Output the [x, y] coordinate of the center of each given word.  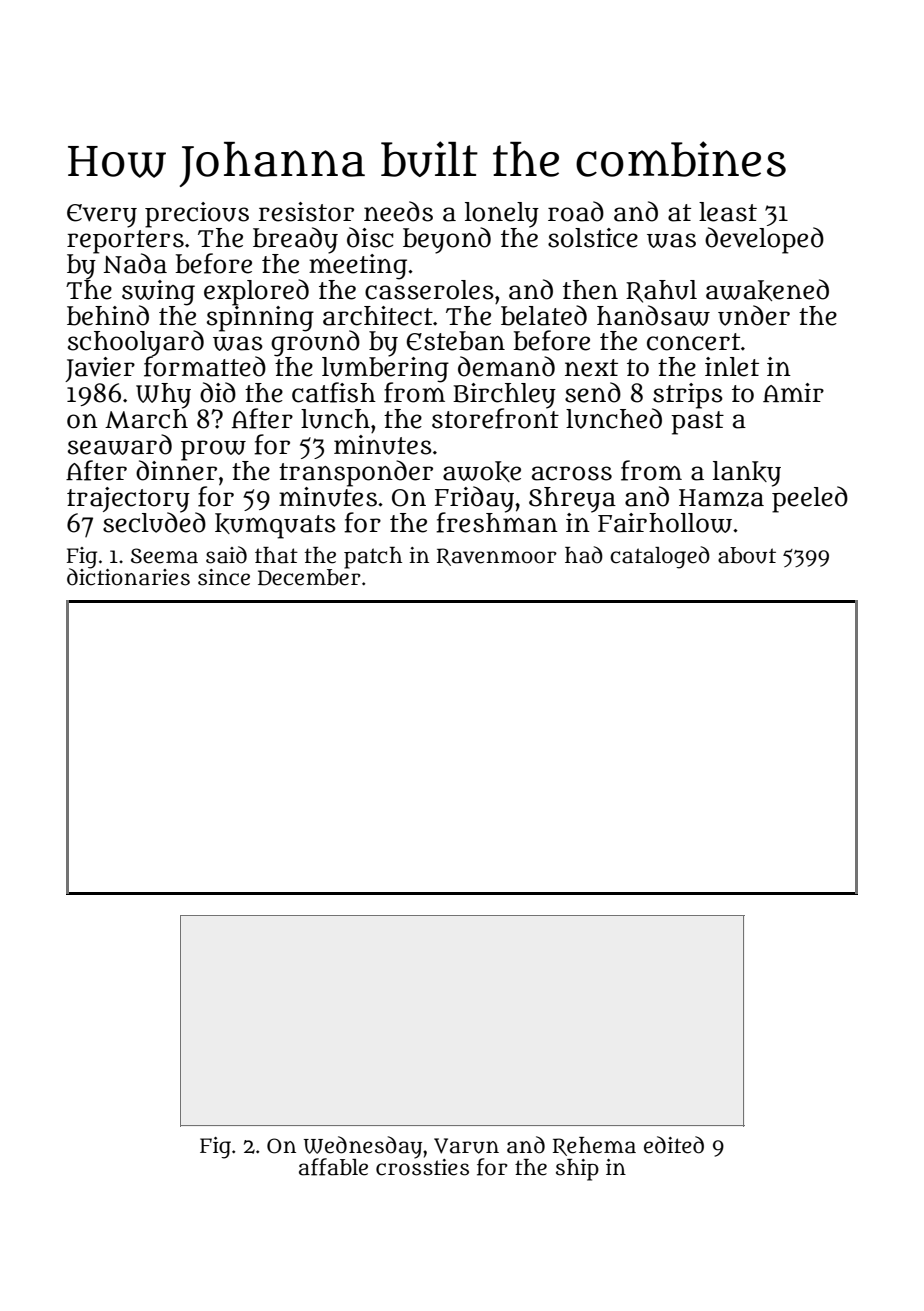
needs [398, 211]
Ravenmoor [497, 557]
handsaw [653, 315]
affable [333, 1167]
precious [197, 214]
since [224, 577]
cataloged [660, 557]
